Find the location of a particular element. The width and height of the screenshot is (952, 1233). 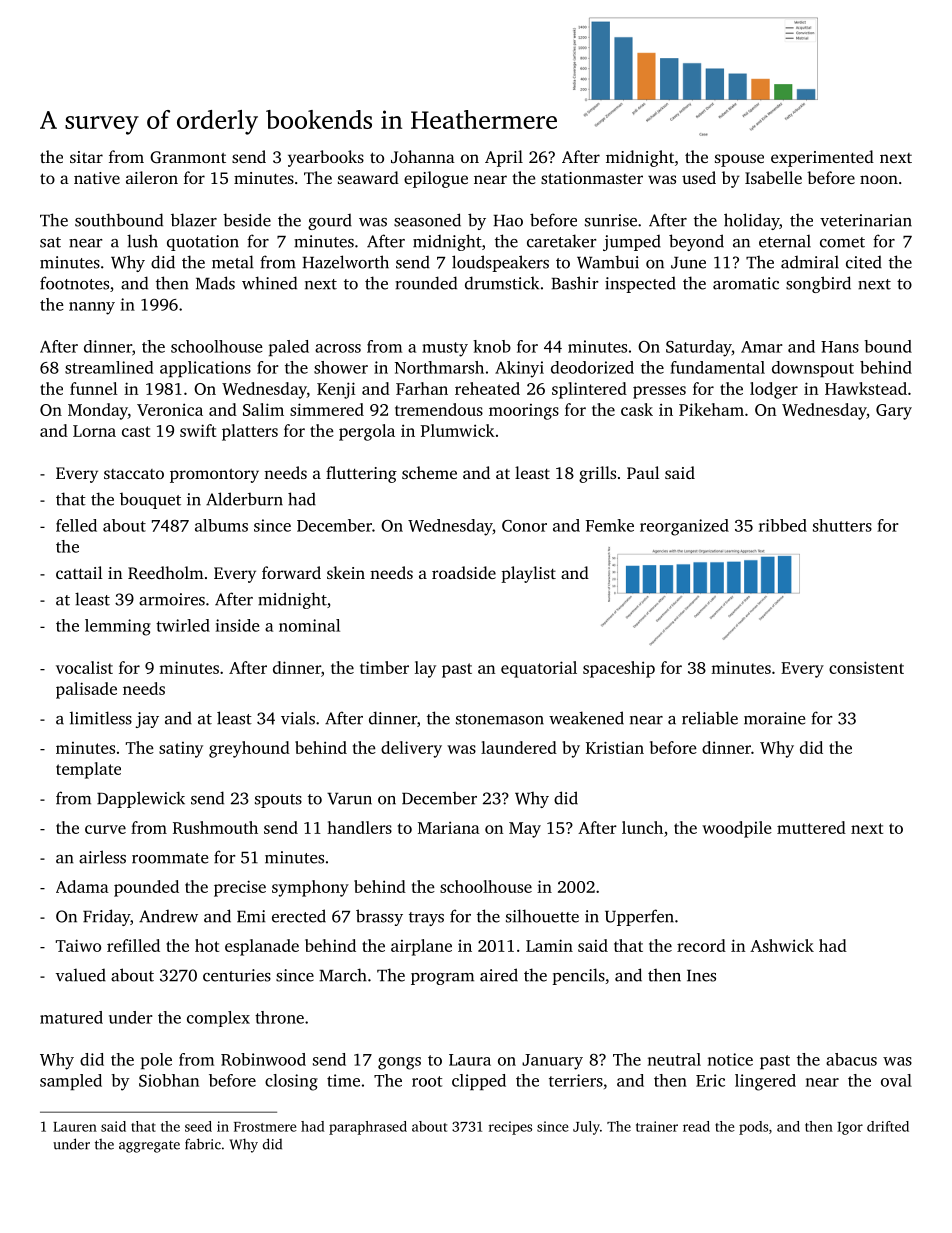

Granmont is located at coordinates (188, 157).
